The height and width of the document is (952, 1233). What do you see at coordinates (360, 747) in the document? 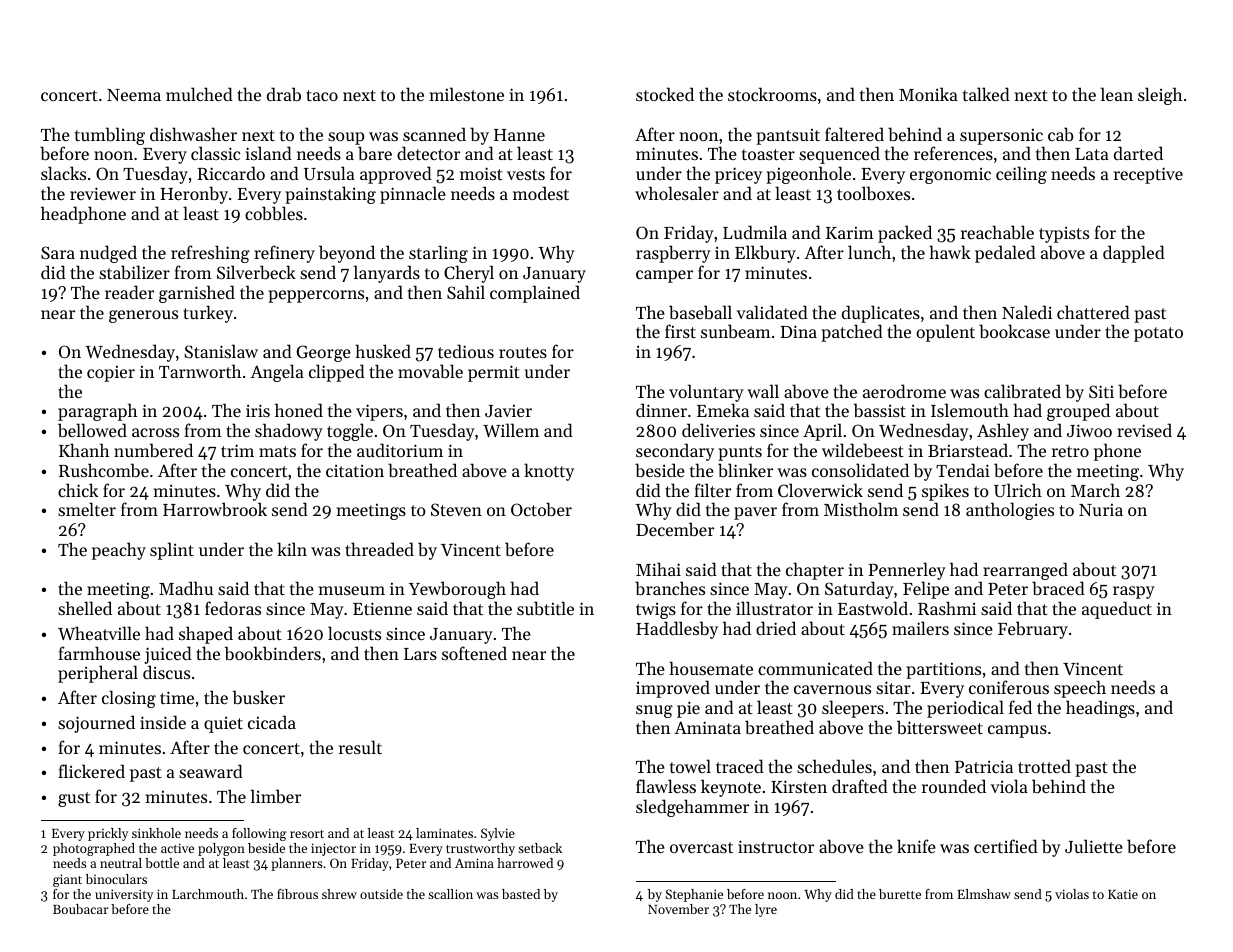
I see `result` at bounding box center [360, 747].
